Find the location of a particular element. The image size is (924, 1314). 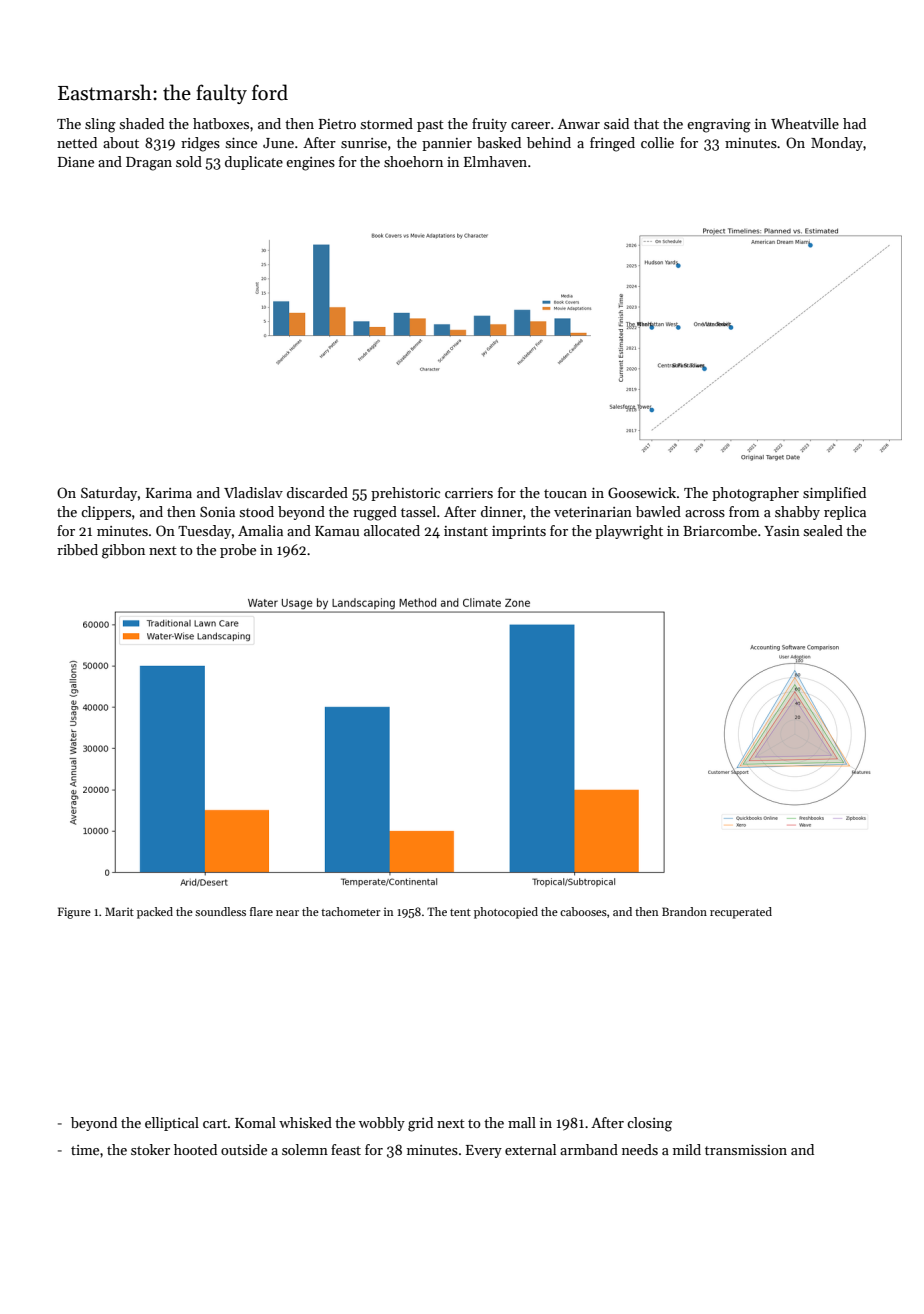

Elmhaven is located at coordinates (495, 161).
